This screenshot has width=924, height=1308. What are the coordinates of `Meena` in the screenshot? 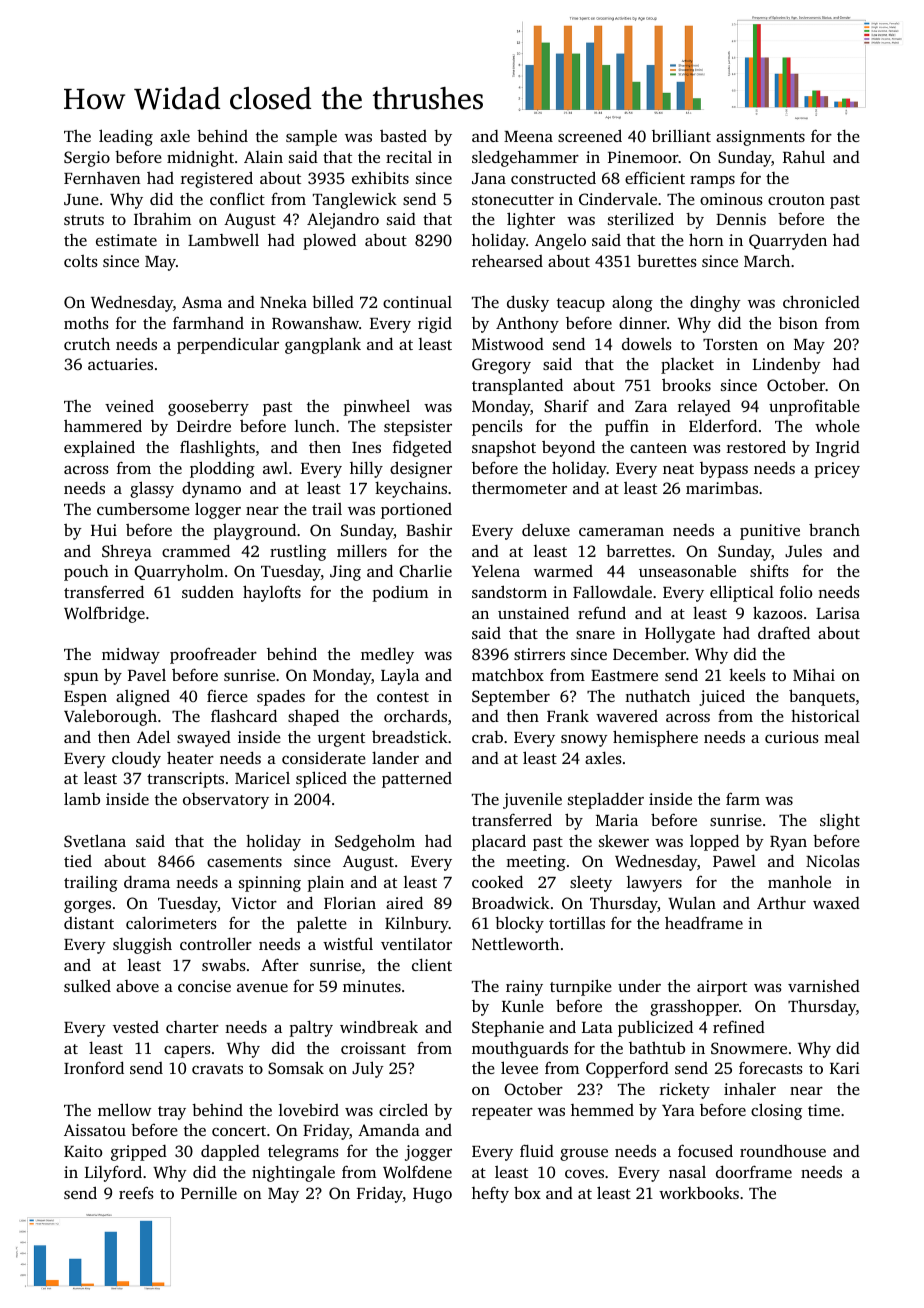 It's located at (528, 136).
